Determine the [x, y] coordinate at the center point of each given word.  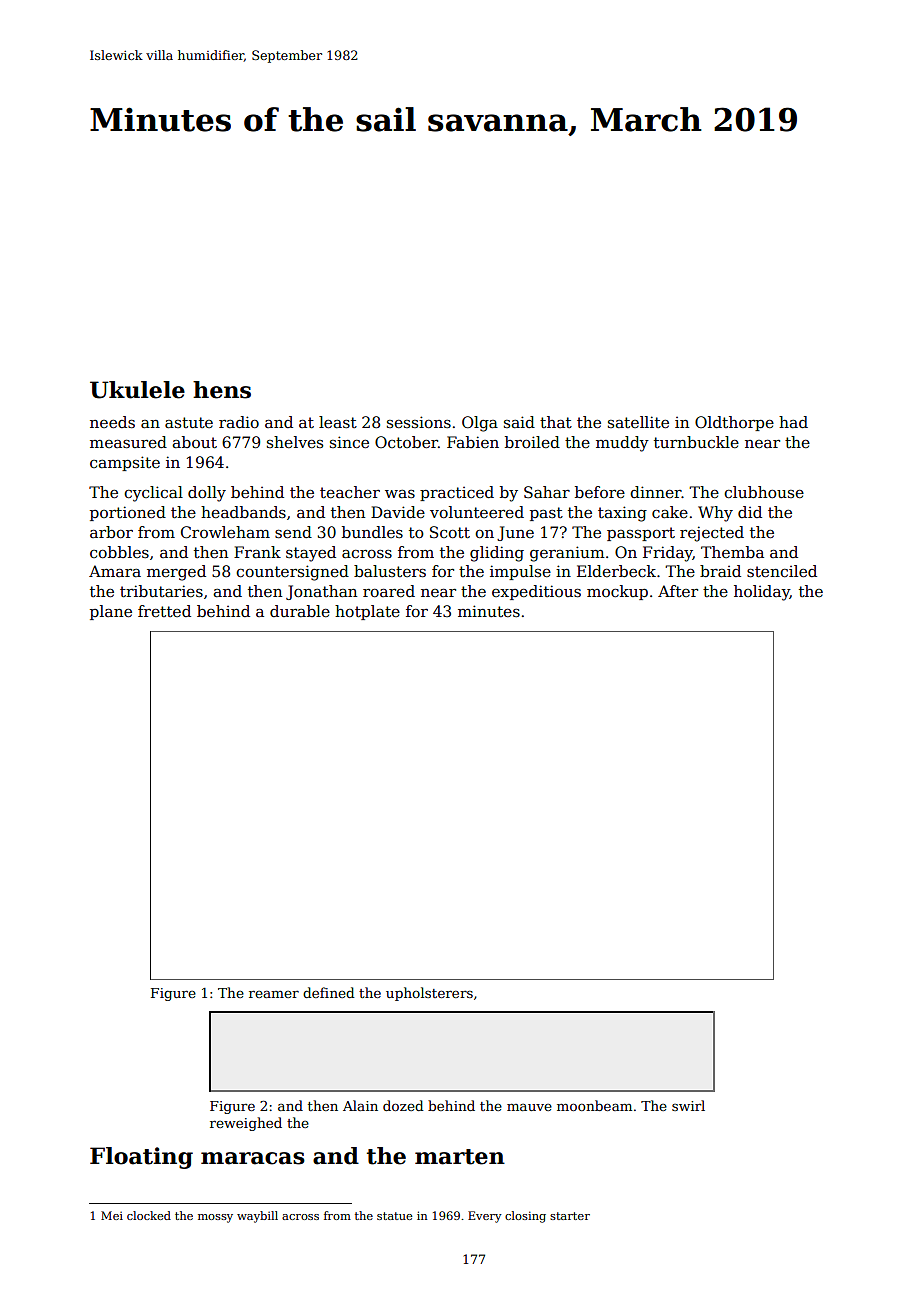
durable [300, 611]
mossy [215, 1218]
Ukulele [137, 390]
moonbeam [594, 1105]
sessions [419, 422]
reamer [274, 994]
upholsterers [429, 994]
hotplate [367, 612]
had [793, 422]
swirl [688, 1105]
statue [395, 1216]
